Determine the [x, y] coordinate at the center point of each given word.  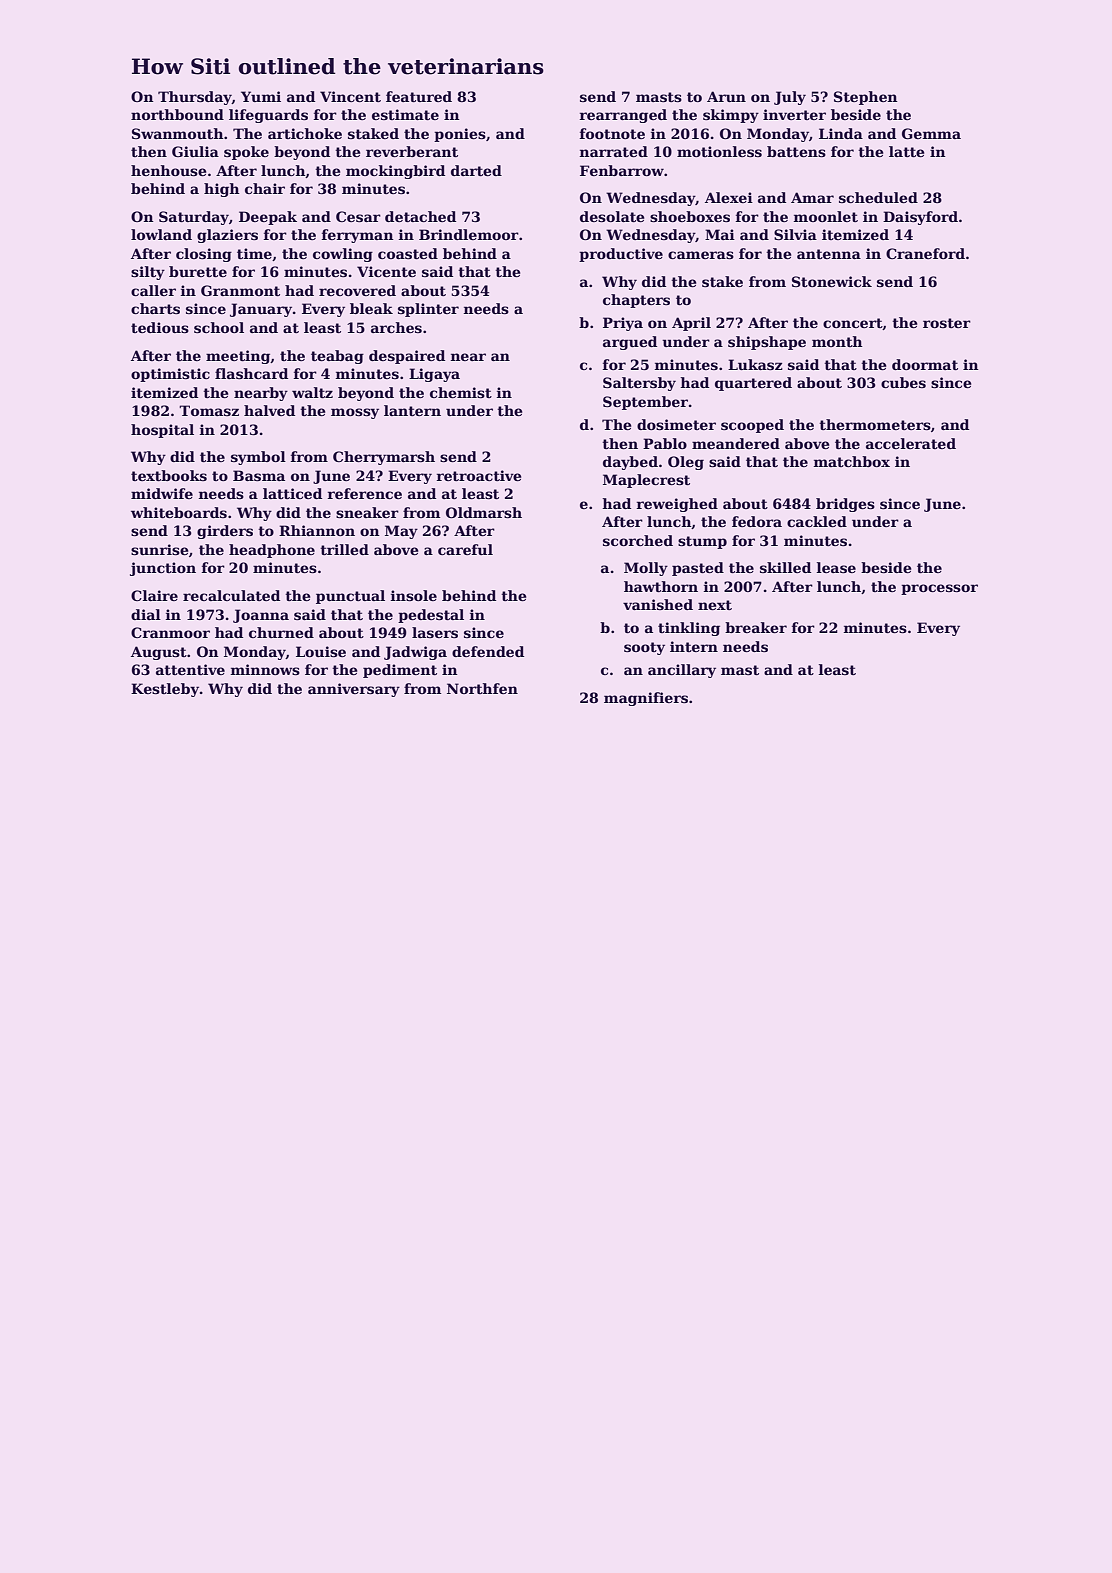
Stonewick [832, 281]
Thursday [195, 98]
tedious [160, 327]
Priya [623, 324]
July [790, 98]
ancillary [682, 671]
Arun [726, 96]
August [159, 653]
